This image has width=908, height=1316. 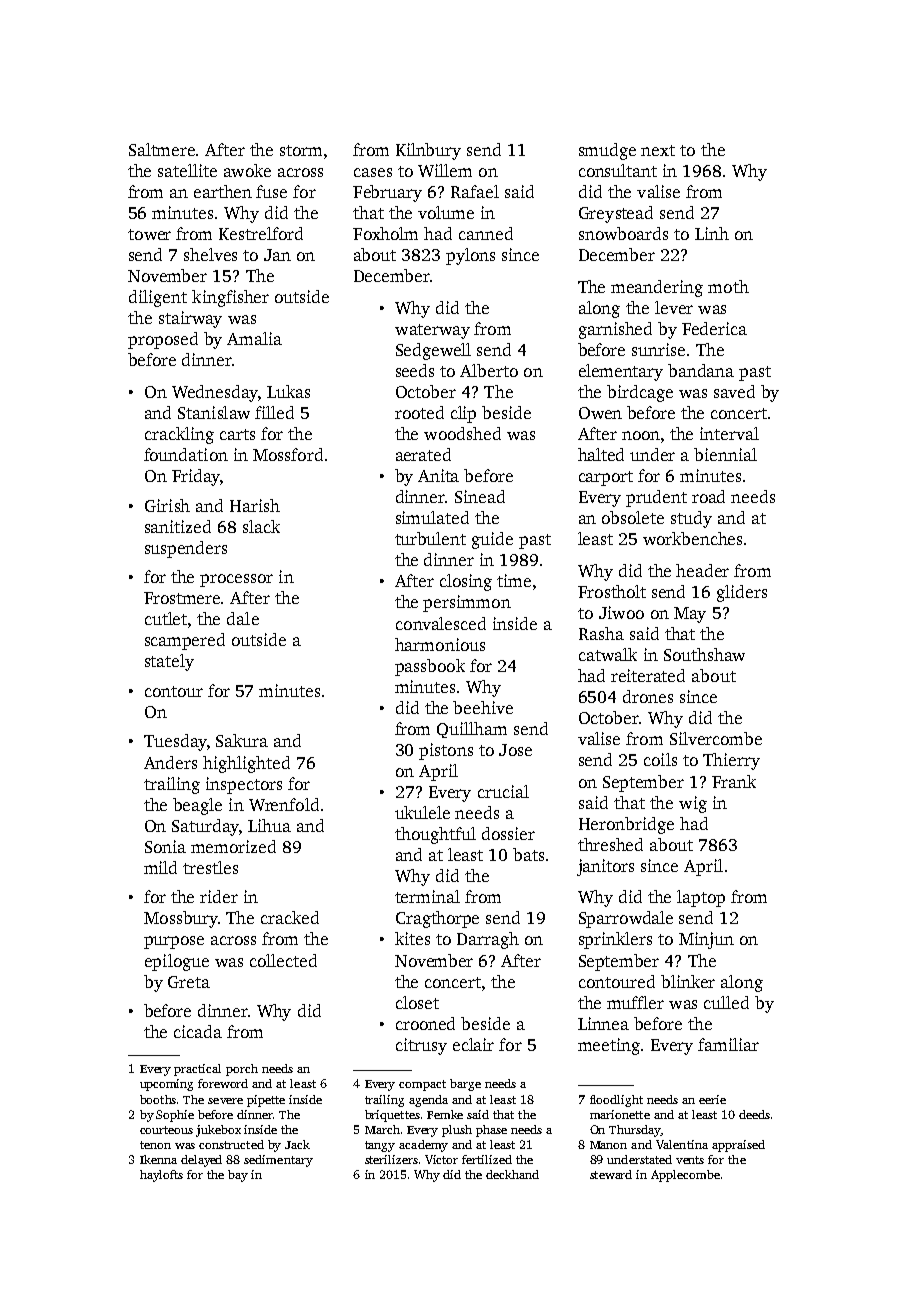 I want to click on closing, so click(x=466, y=582).
